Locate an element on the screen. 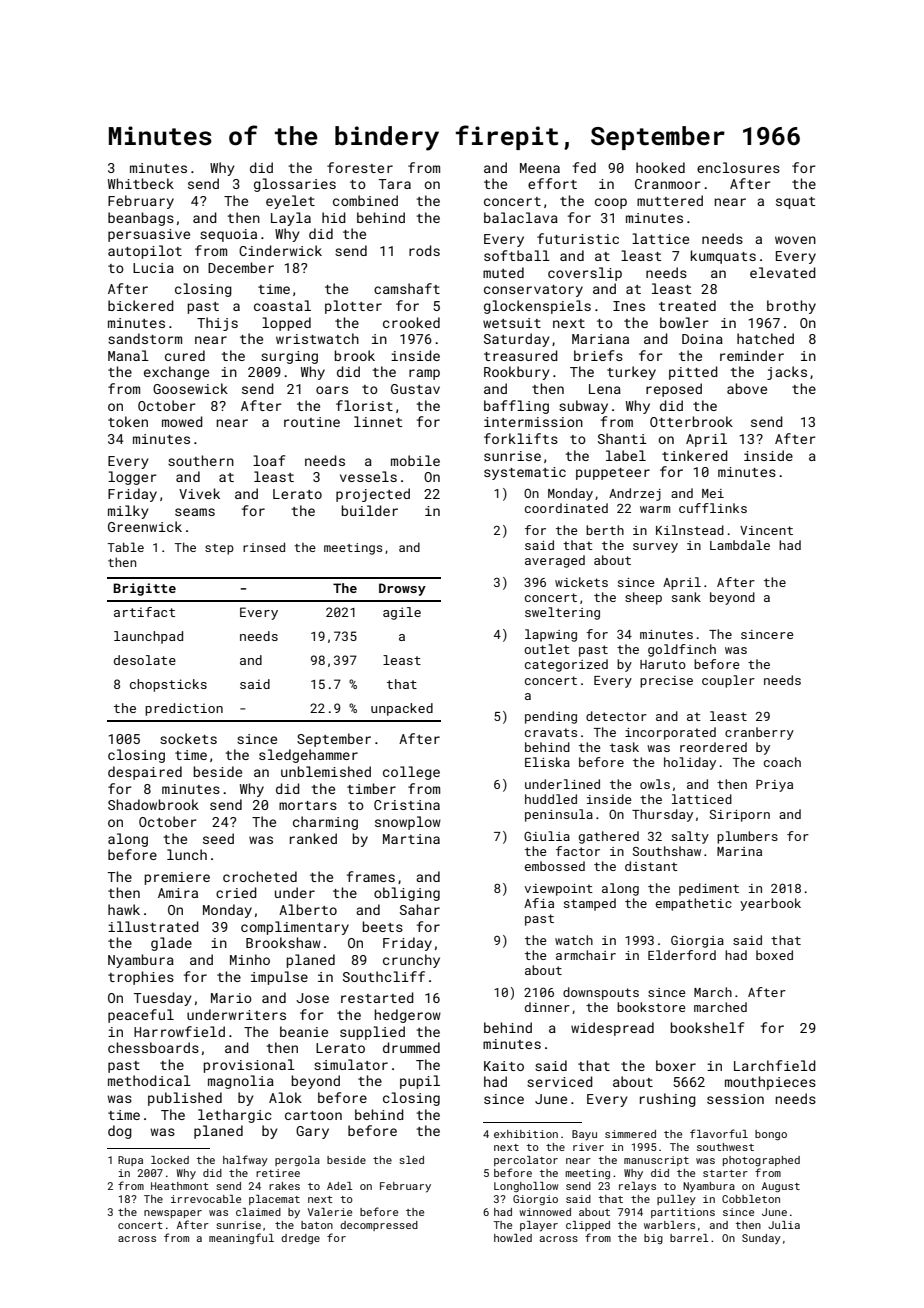  forklifts is located at coordinates (521, 438).
